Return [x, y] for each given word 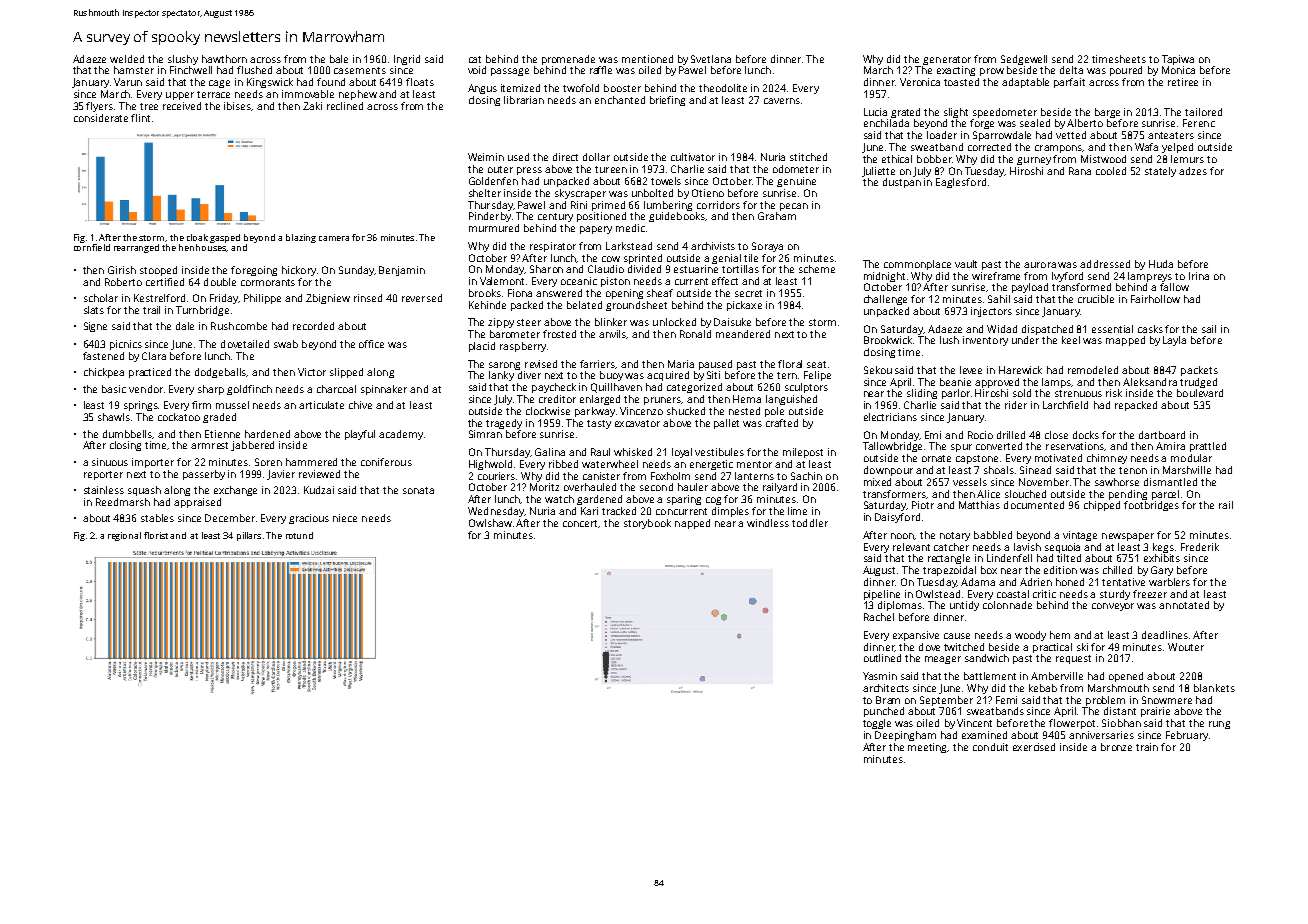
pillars [249, 536]
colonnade [1007, 605]
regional [124, 536]
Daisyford [897, 518]
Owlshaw [490, 523]
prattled [1208, 447]
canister [601, 476]
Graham [777, 216]
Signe [95, 327]
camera [334, 238]
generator [947, 60]
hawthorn [224, 59]
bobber [934, 159]
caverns [782, 101]
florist [156, 535]
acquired [668, 376]
